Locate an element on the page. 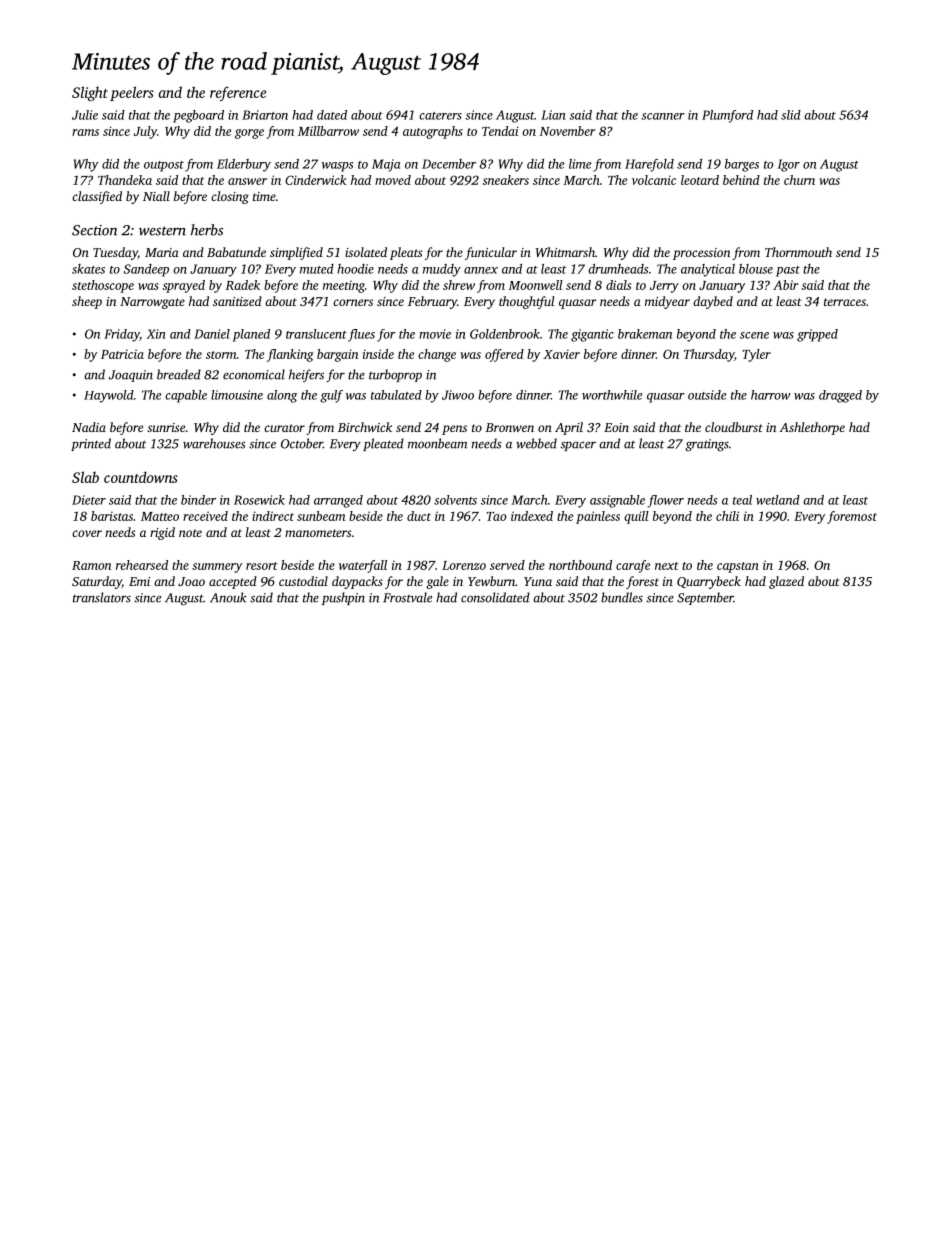  Ashlethorpe is located at coordinates (812, 428).
